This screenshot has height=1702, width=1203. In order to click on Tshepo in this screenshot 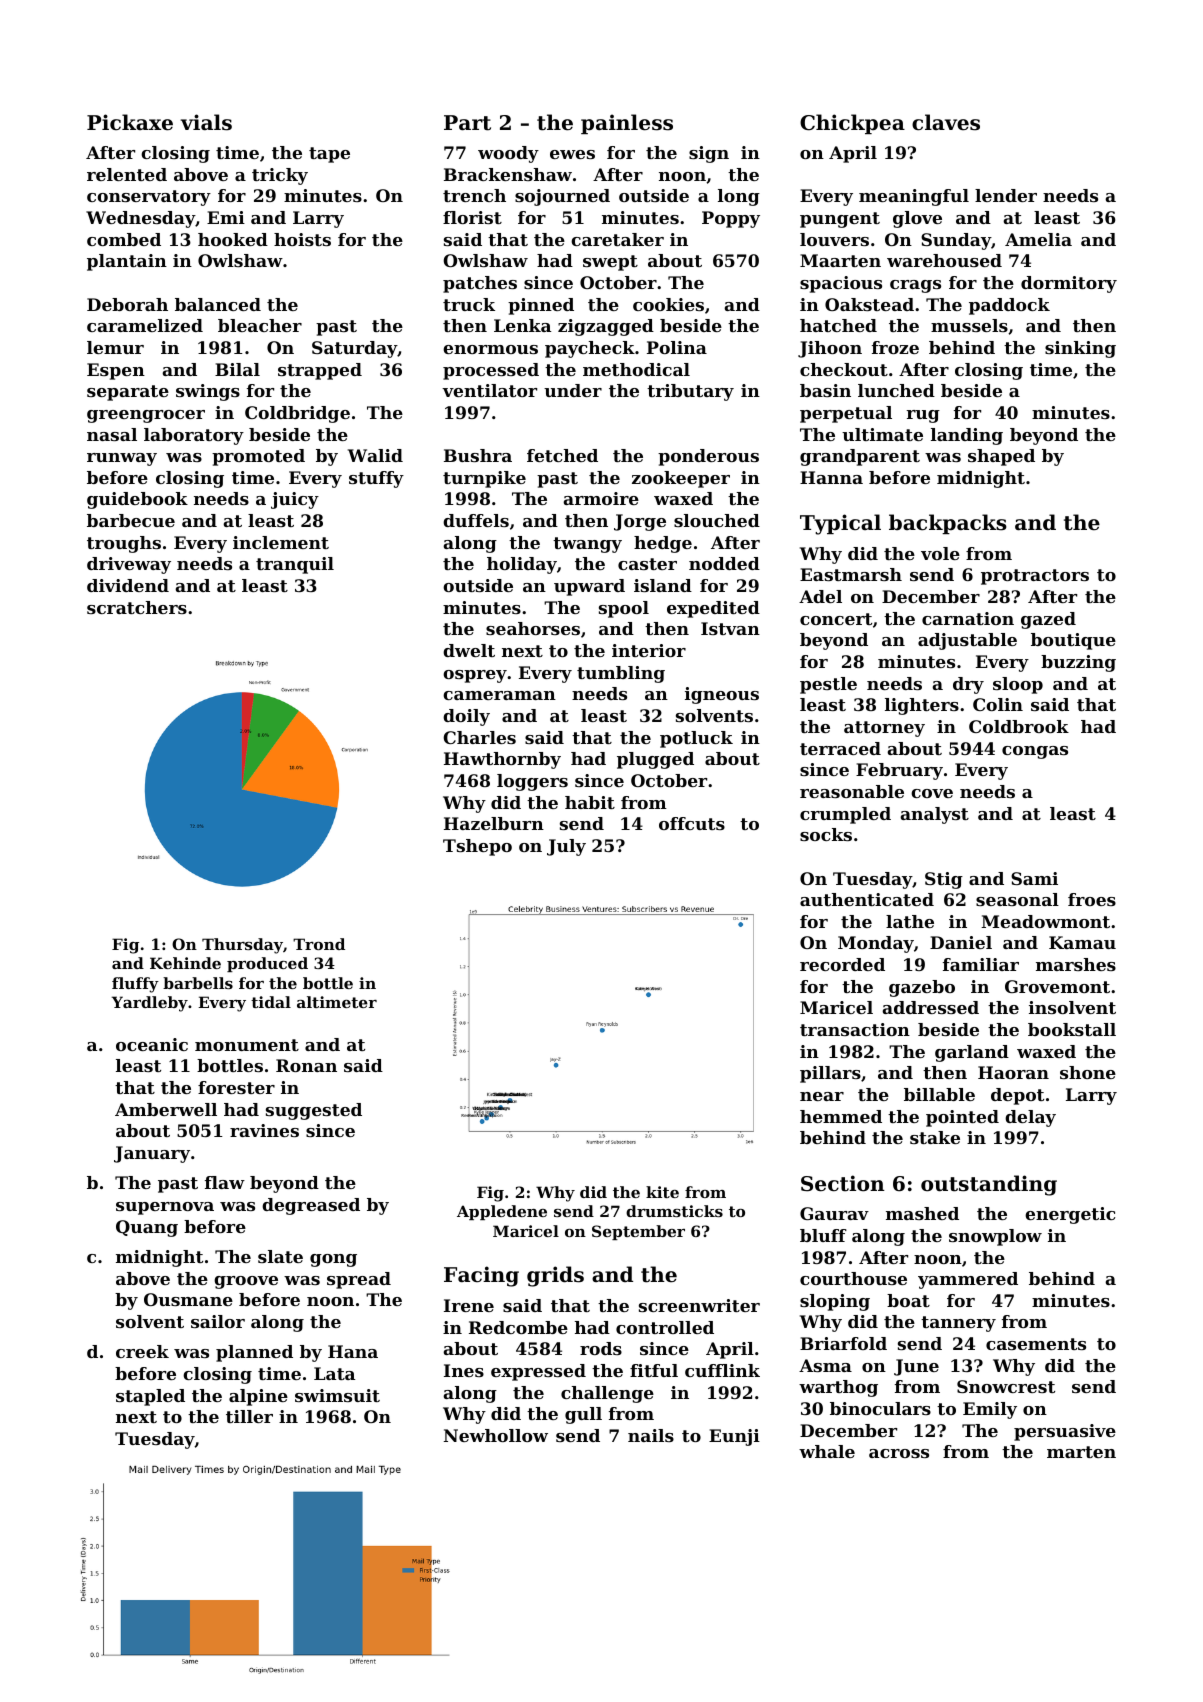, I will do `click(477, 847)`.
